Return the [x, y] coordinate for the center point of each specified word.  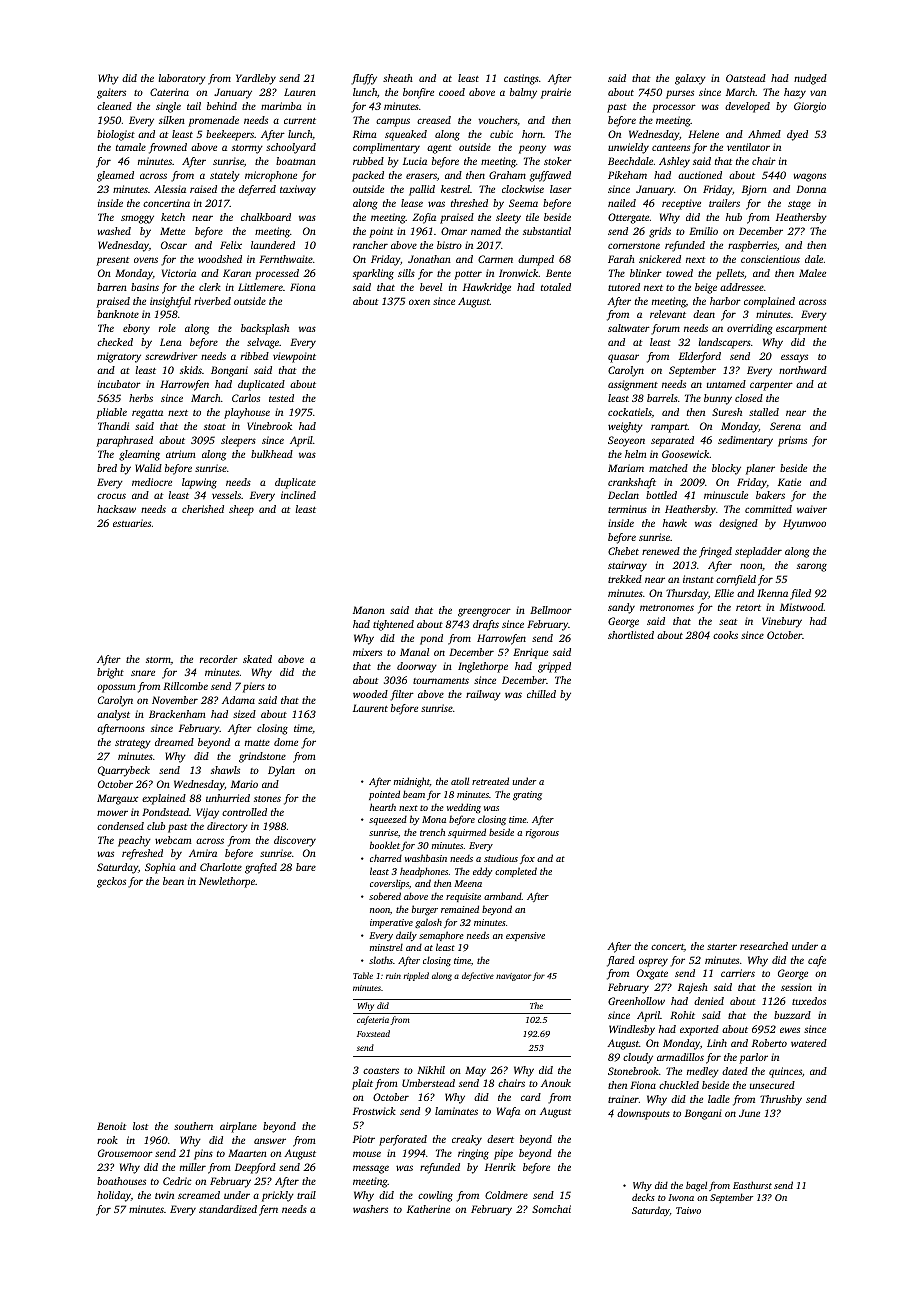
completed [516, 872]
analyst [113, 715]
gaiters [111, 93]
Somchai [551, 1209]
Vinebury [782, 622]
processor [674, 108]
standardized [228, 1209]
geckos [111, 882]
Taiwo [688, 1210]
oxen [419, 302]
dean [704, 314]
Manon [369, 610]
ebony [136, 329]
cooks [725, 635]
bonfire [418, 93]
